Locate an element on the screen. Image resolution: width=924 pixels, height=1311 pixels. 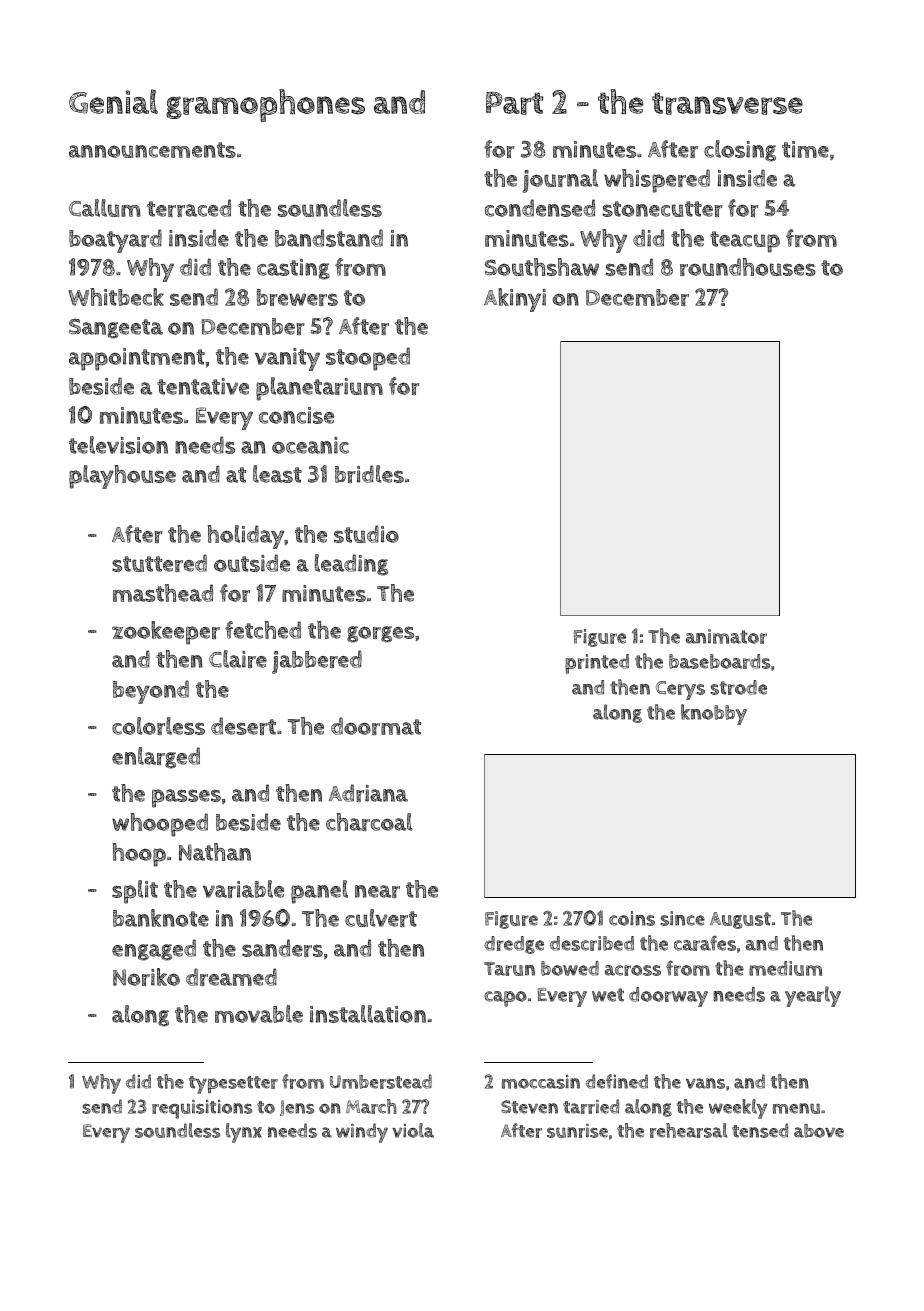
Akinyi is located at coordinates (515, 300).
